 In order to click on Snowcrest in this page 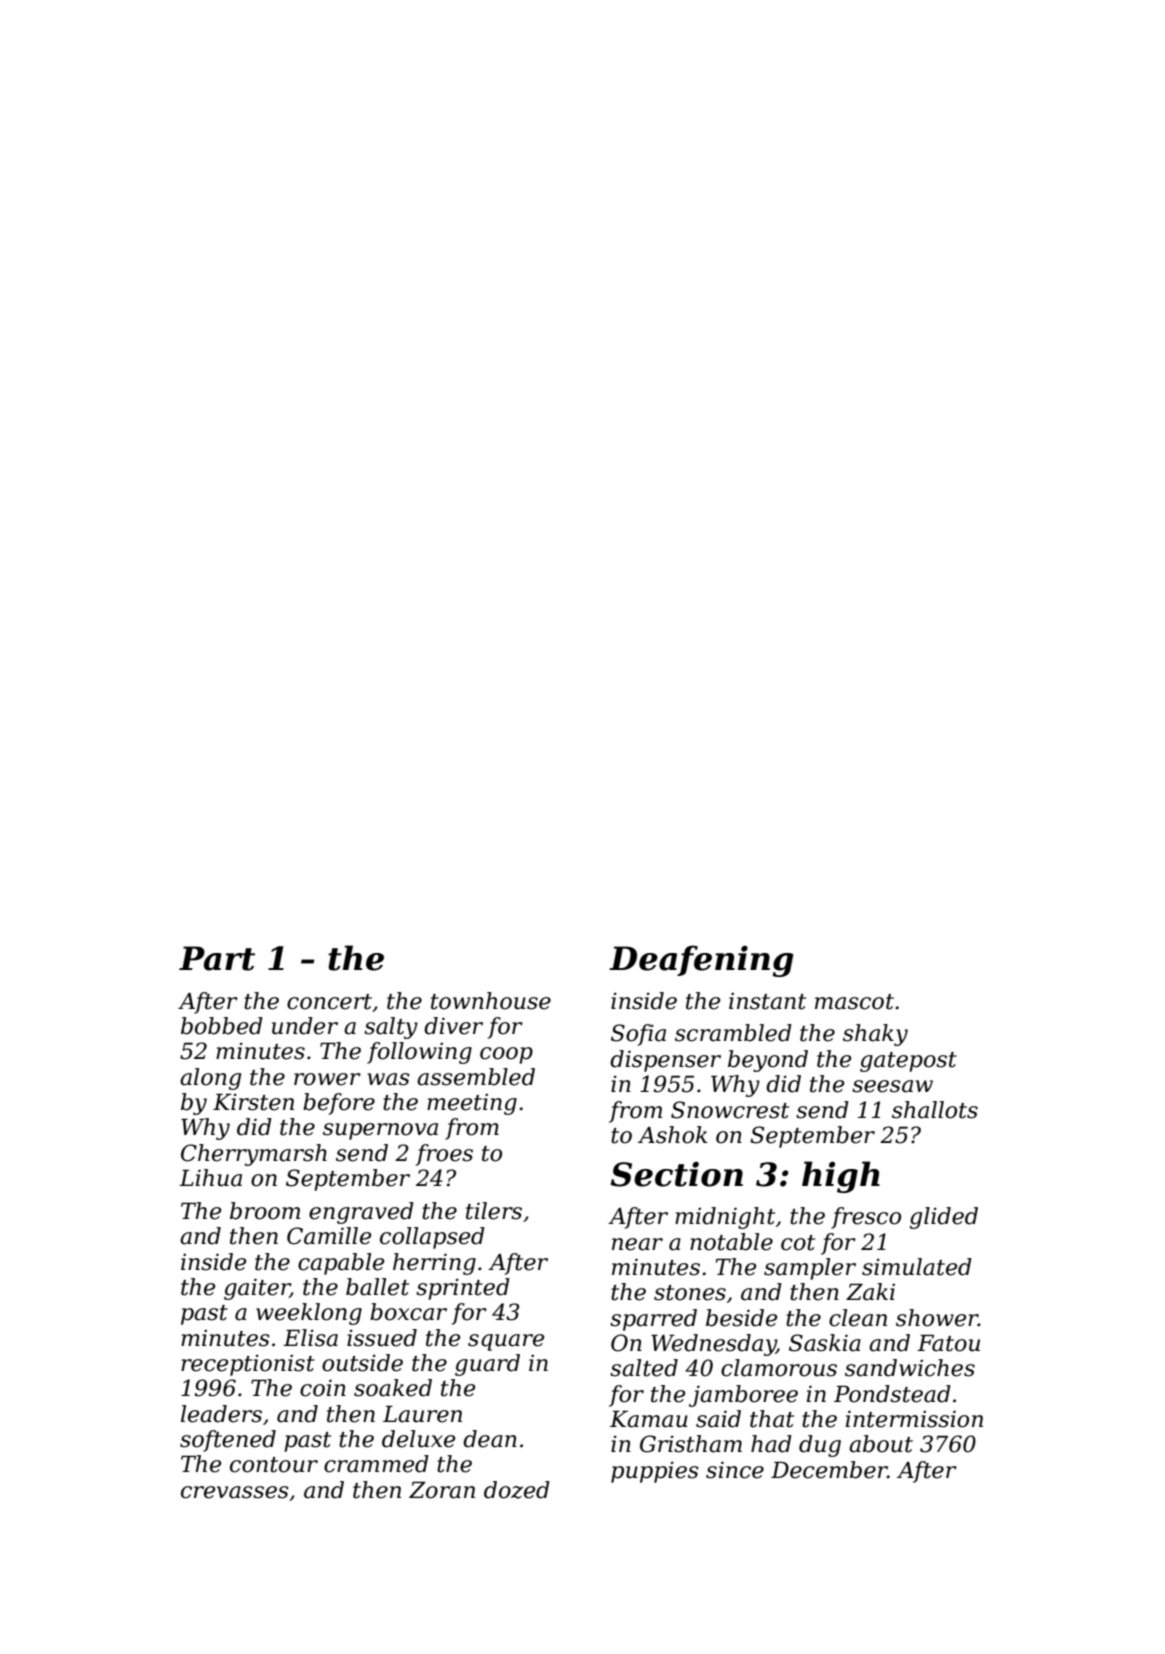, I will do `click(730, 1110)`.
